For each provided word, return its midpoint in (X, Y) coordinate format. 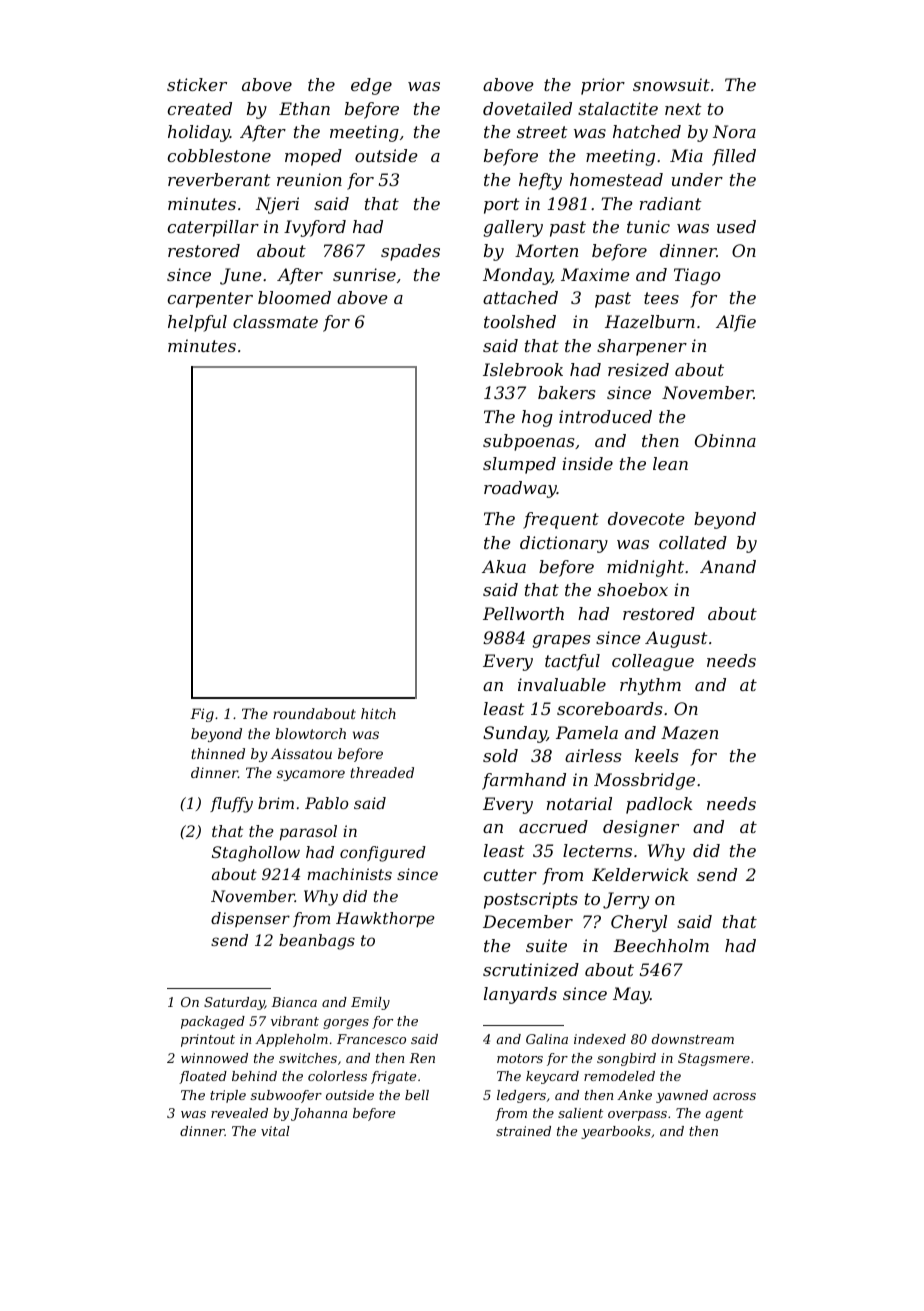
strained (523, 1131)
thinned (218, 753)
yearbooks (616, 1132)
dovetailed (527, 108)
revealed (239, 1113)
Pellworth (523, 613)
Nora (734, 131)
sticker (197, 84)
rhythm (650, 686)
